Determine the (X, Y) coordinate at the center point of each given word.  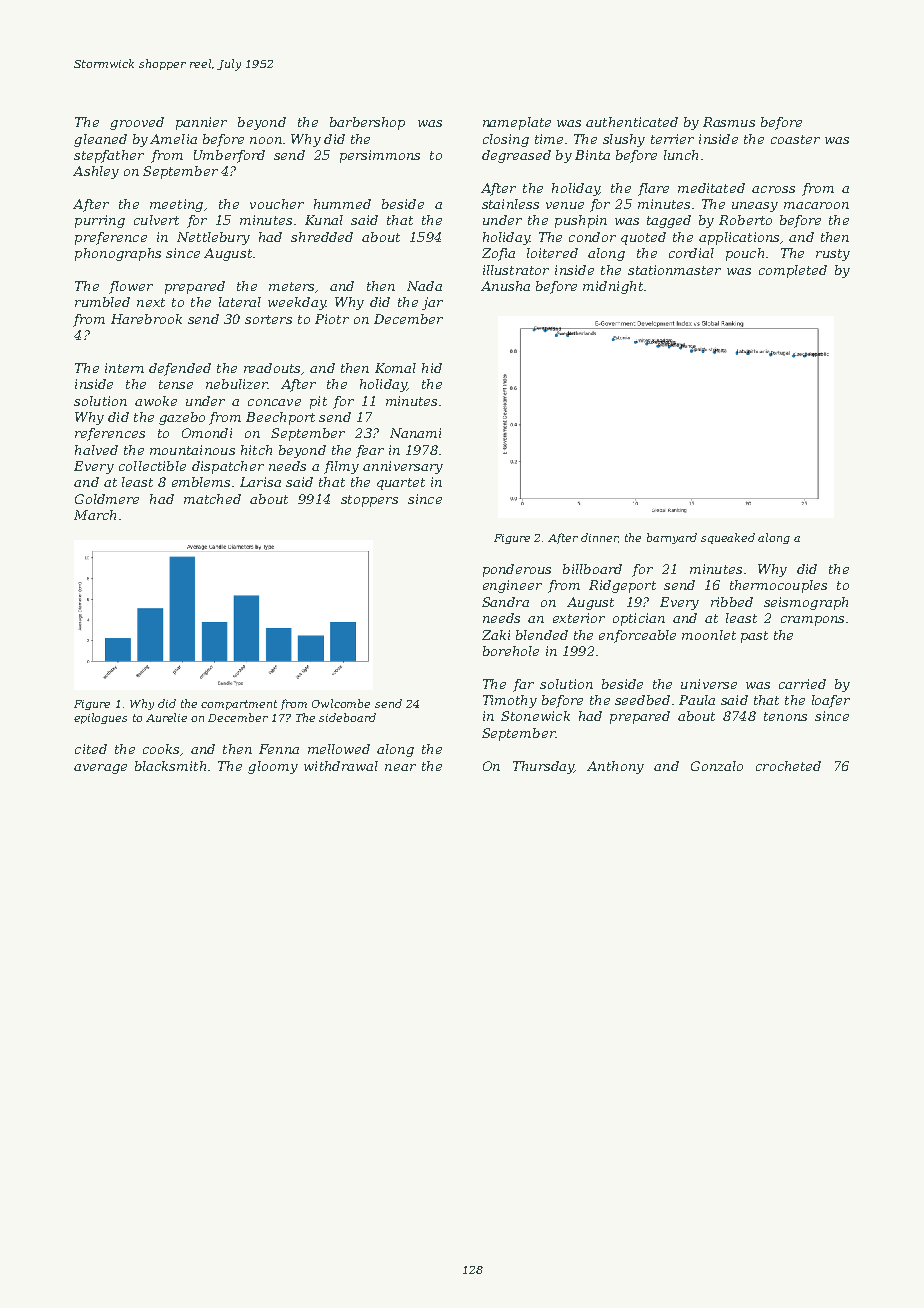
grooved (137, 123)
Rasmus (729, 122)
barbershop (367, 123)
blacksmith (170, 766)
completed (793, 271)
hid (432, 368)
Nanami (415, 433)
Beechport (280, 418)
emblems (201, 482)
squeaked (728, 538)
